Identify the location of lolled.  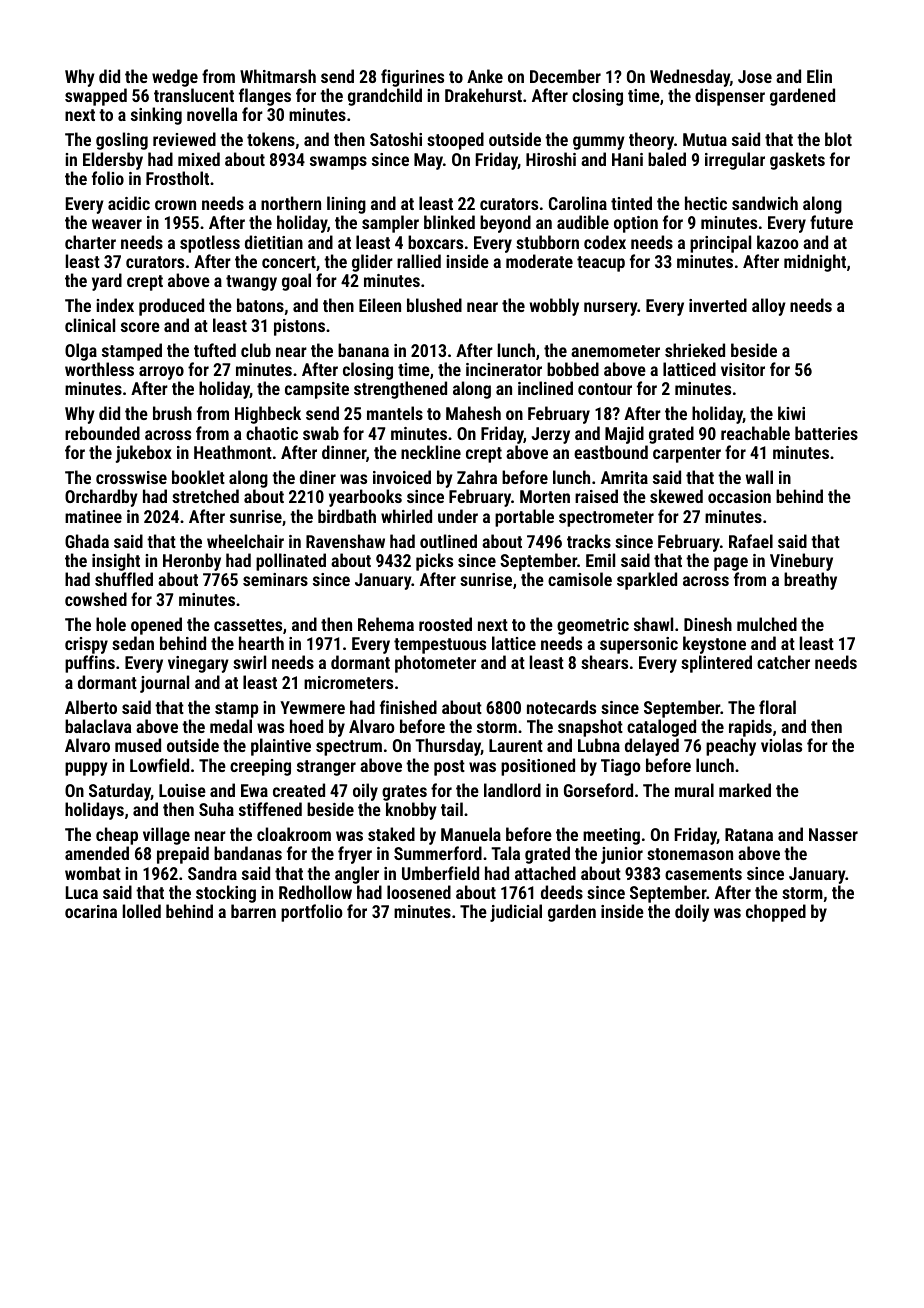
(142, 911).
